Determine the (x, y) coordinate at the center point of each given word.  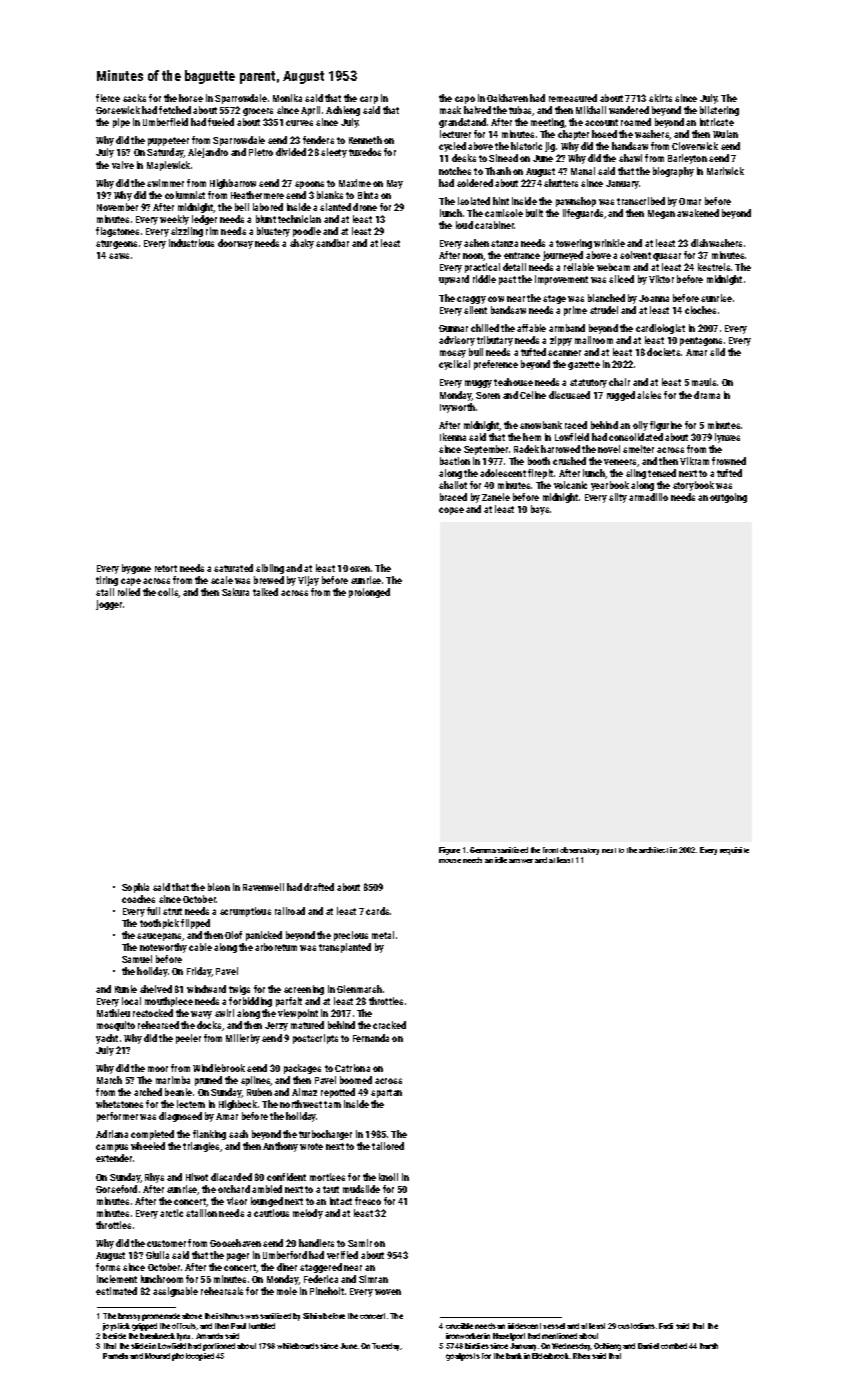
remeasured (573, 98)
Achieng (343, 111)
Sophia (135, 888)
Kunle (126, 989)
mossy (453, 354)
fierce (108, 98)
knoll (388, 1177)
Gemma (483, 850)
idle (501, 860)
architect (653, 850)
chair (619, 382)
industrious (191, 243)
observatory (579, 851)
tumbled (262, 1326)
